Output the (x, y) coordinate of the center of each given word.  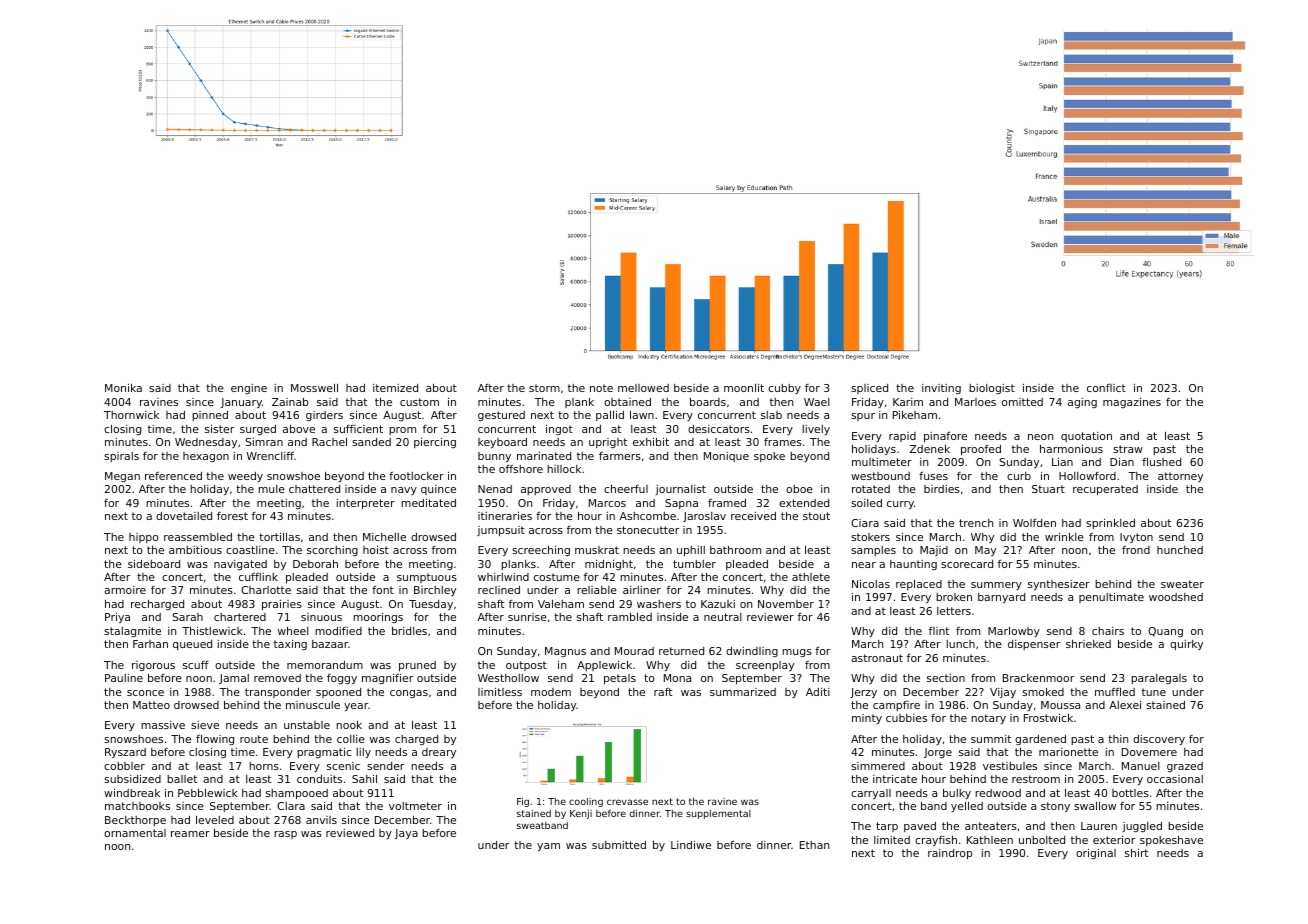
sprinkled (1110, 524)
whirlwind (503, 577)
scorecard (967, 564)
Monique (726, 457)
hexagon (206, 457)
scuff (196, 665)
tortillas (279, 537)
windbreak (132, 793)
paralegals (1159, 679)
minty (867, 719)
